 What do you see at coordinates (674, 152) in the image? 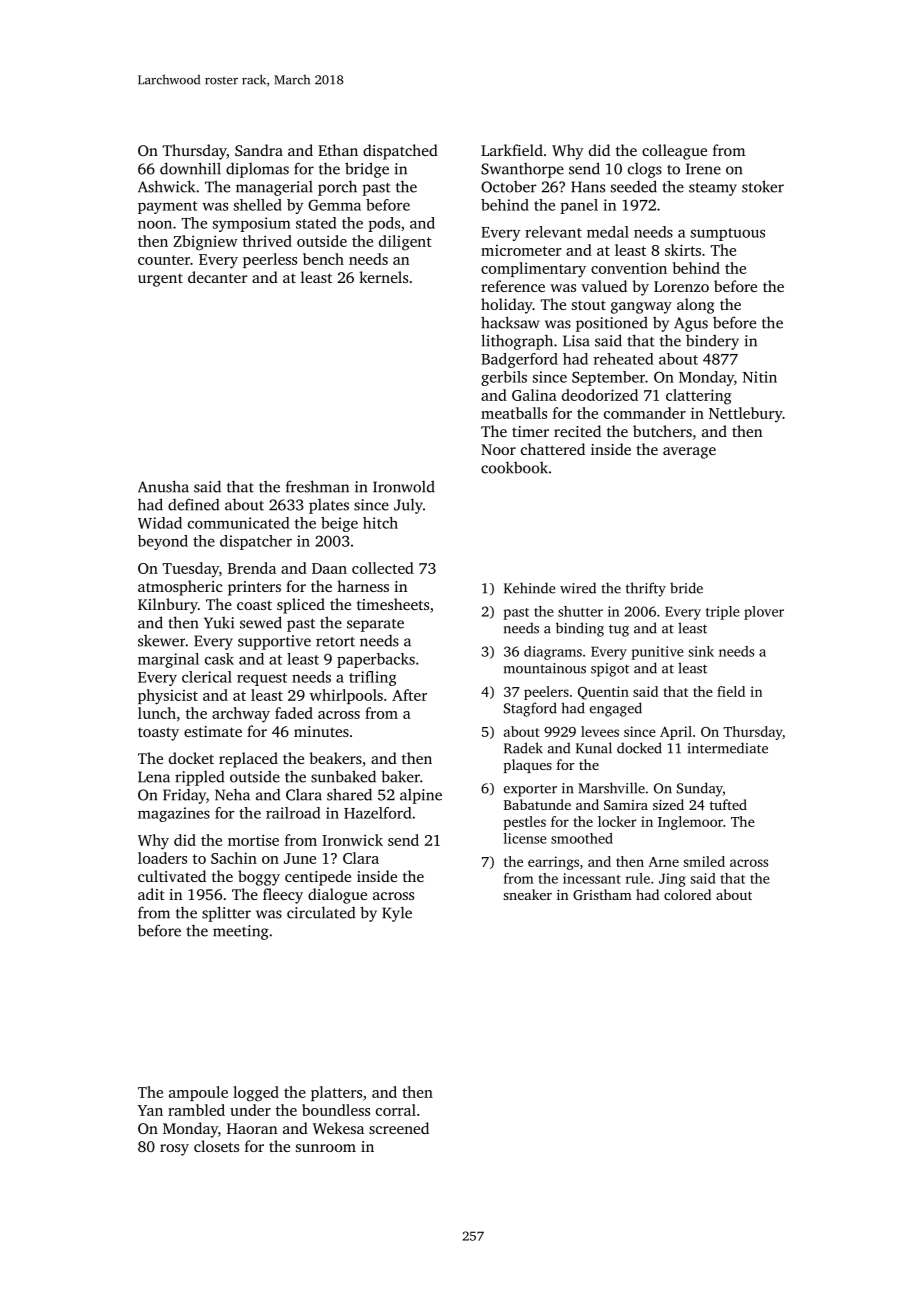
I see `colleague` at bounding box center [674, 152].
